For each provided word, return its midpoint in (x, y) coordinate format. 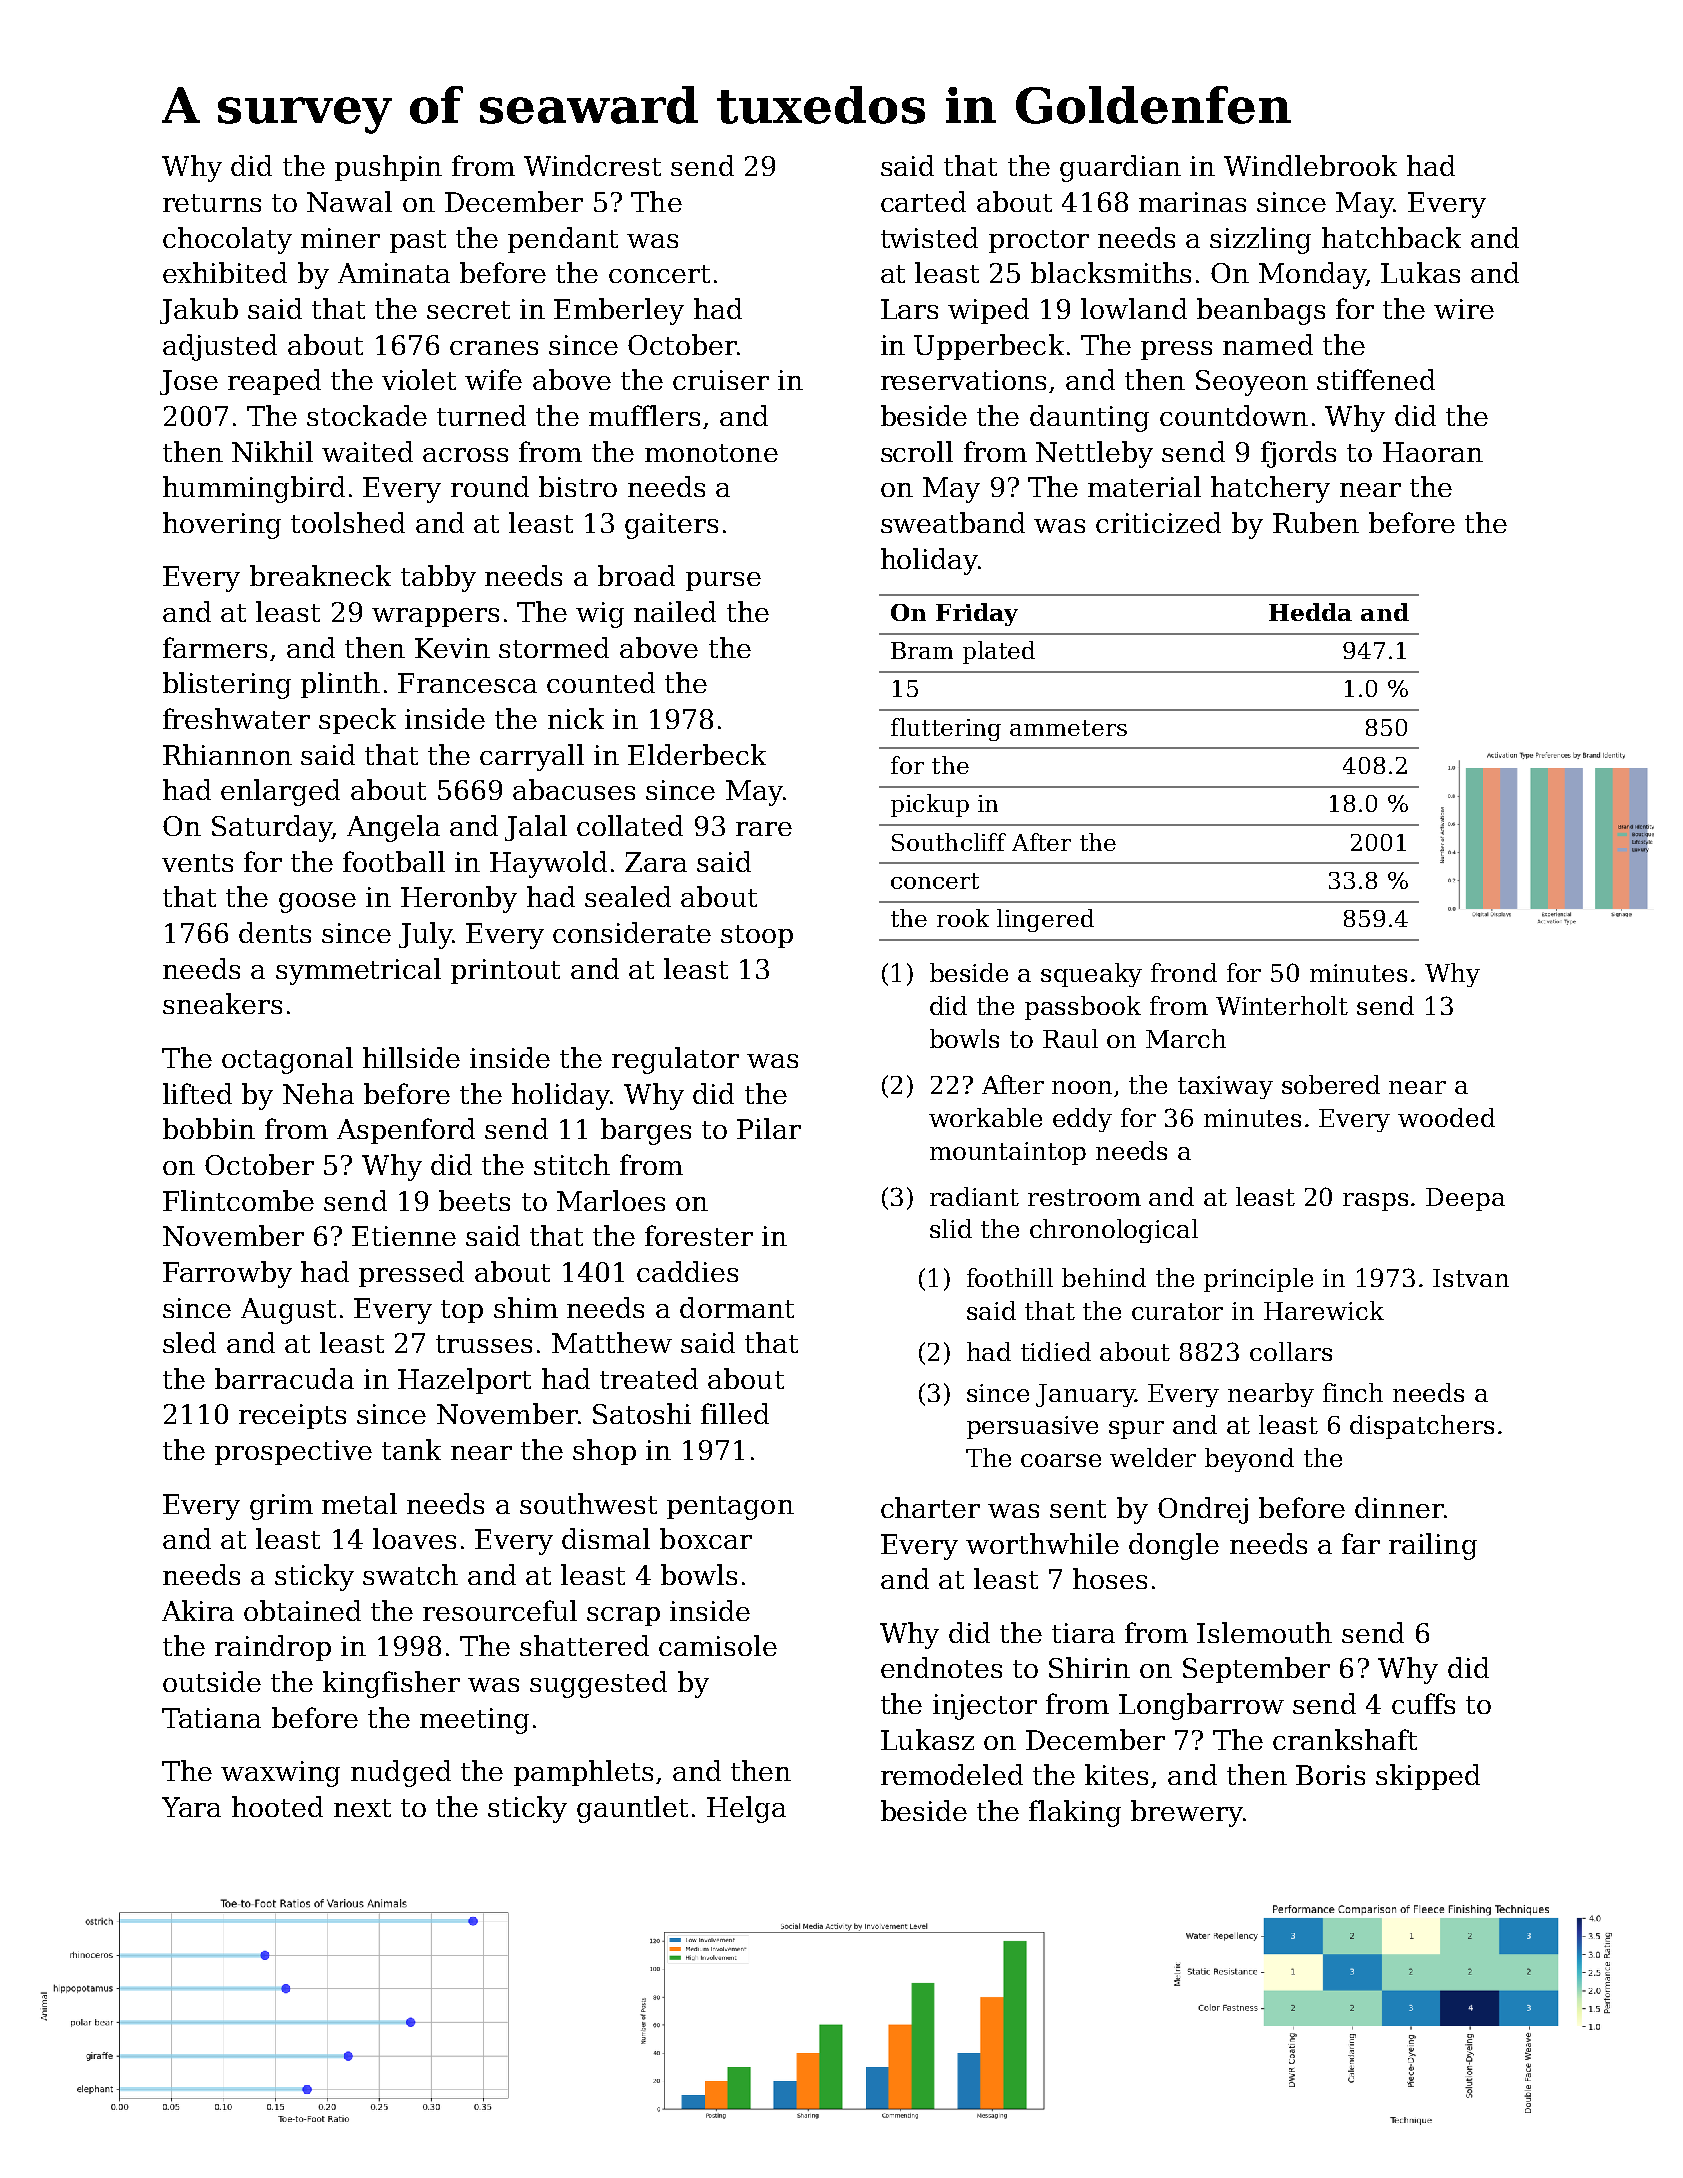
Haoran (1433, 452)
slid (951, 1228)
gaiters (671, 526)
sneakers (222, 1003)
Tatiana (211, 1718)
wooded (1446, 1117)
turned (481, 415)
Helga (746, 1809)
